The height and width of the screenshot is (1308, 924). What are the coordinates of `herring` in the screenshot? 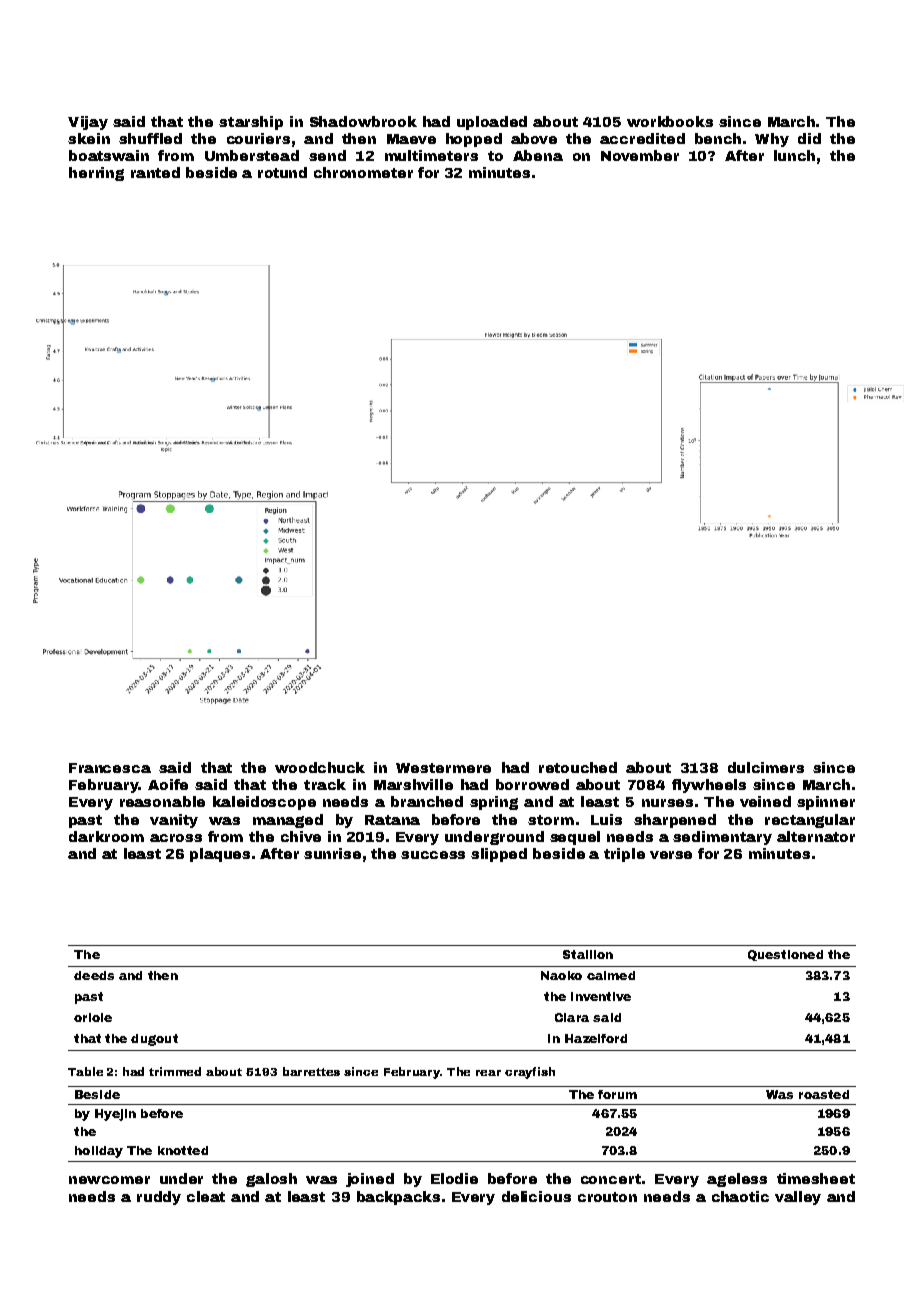 It's located at (96, 174).
